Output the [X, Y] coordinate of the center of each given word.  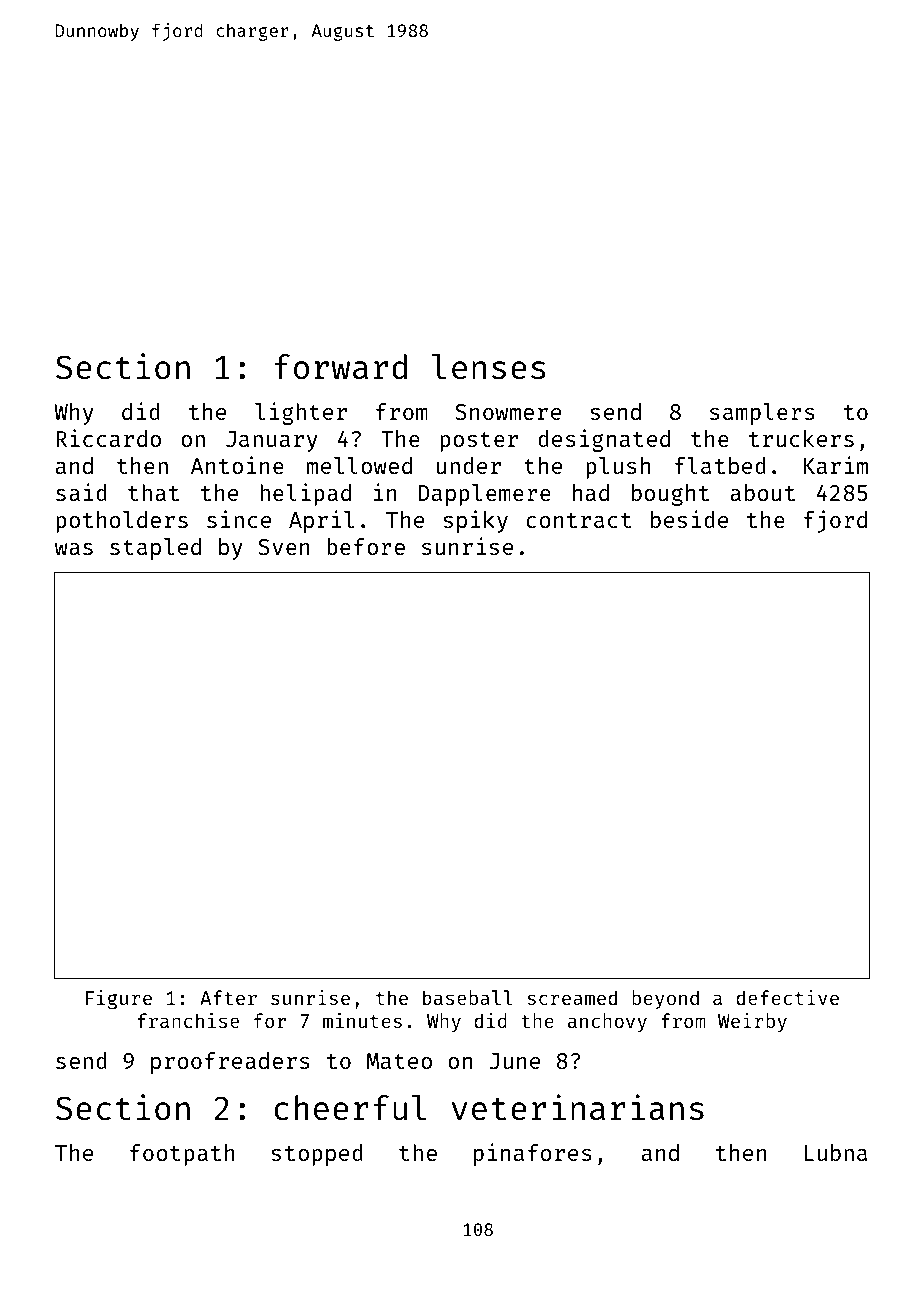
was [73, 549]
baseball [468, 997]
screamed [572, 997]
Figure [119, 1000]
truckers [801, 438]
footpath [182, 1155]
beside [689, 519]
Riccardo [108, 438]
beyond [665, 999]
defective [787, 997]
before [366, 546]
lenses [488, 367]
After [228, 997]
